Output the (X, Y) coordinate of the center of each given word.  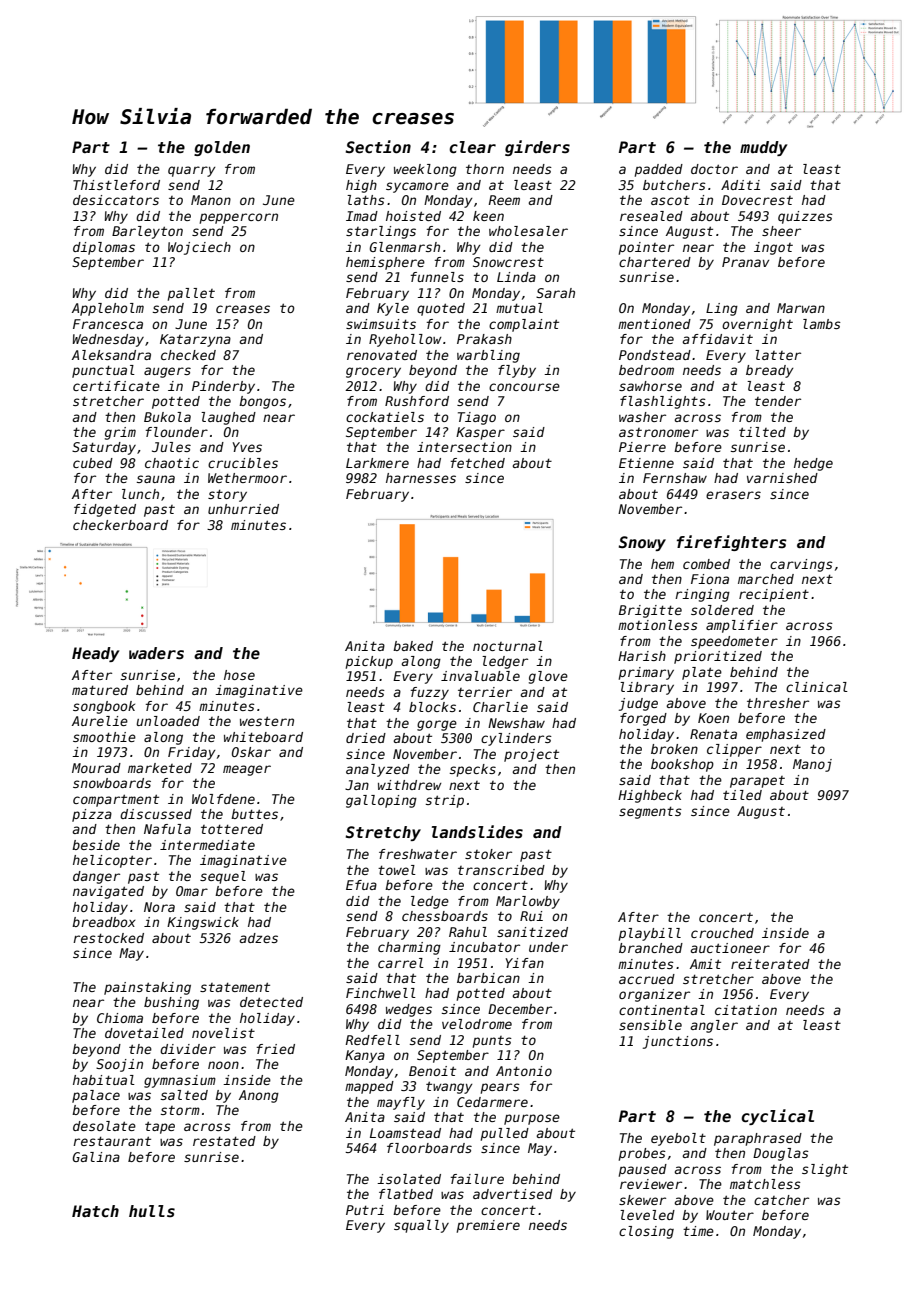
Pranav (745, 262)
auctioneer (730, 948)
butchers (674, 185)
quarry (192, 171)
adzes (258, 938)
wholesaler (528, 231)
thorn (485, 169)
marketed (160, 768)
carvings (801, 565)
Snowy (642, 543)
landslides (477, 832)
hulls (152, 1211)
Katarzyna (195, 340)
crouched (722, 933)
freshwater (418, 854)
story (227, 495)
